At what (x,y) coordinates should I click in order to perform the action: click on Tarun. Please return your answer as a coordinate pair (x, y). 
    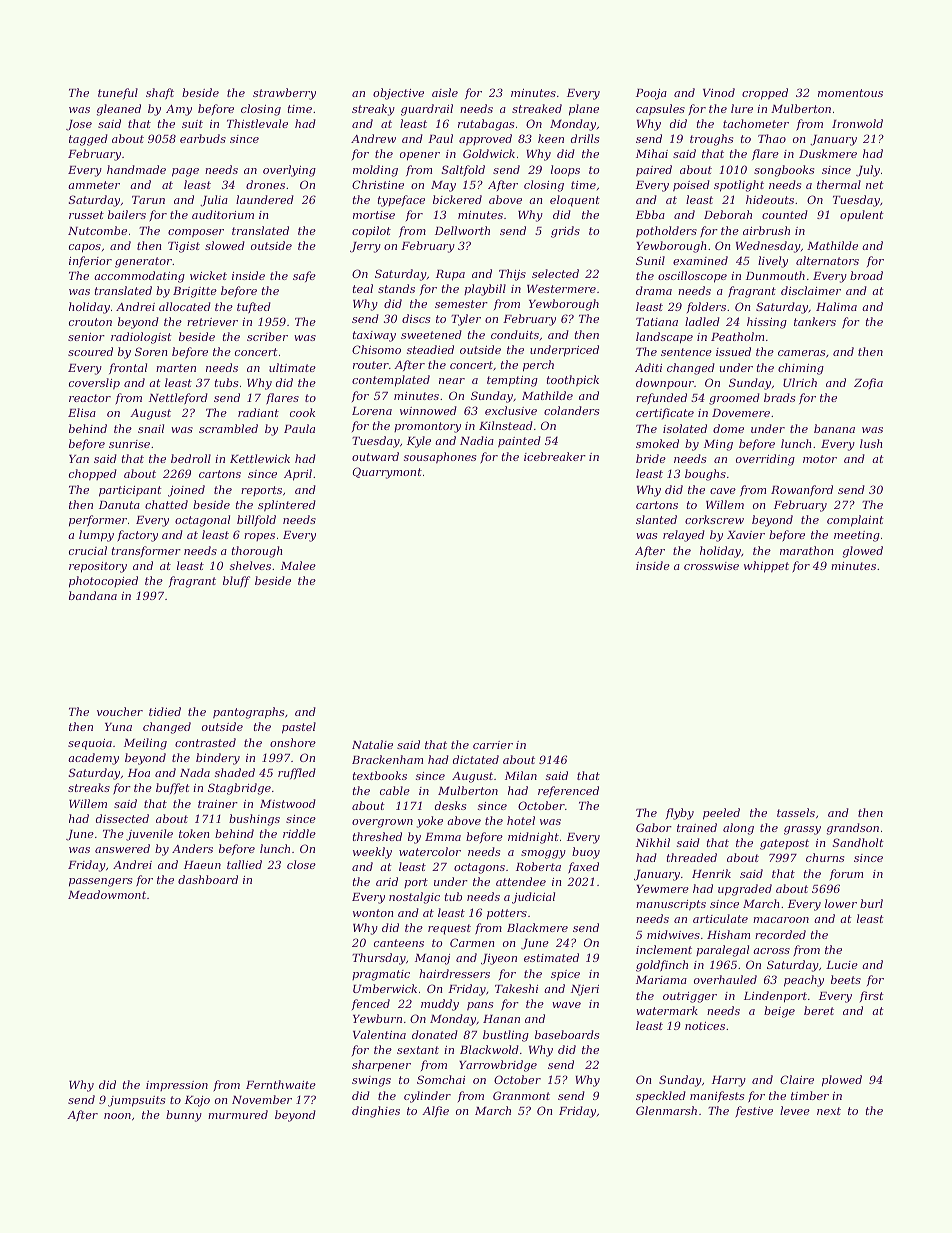
    Looking at the image, I should click on (148, 200).
